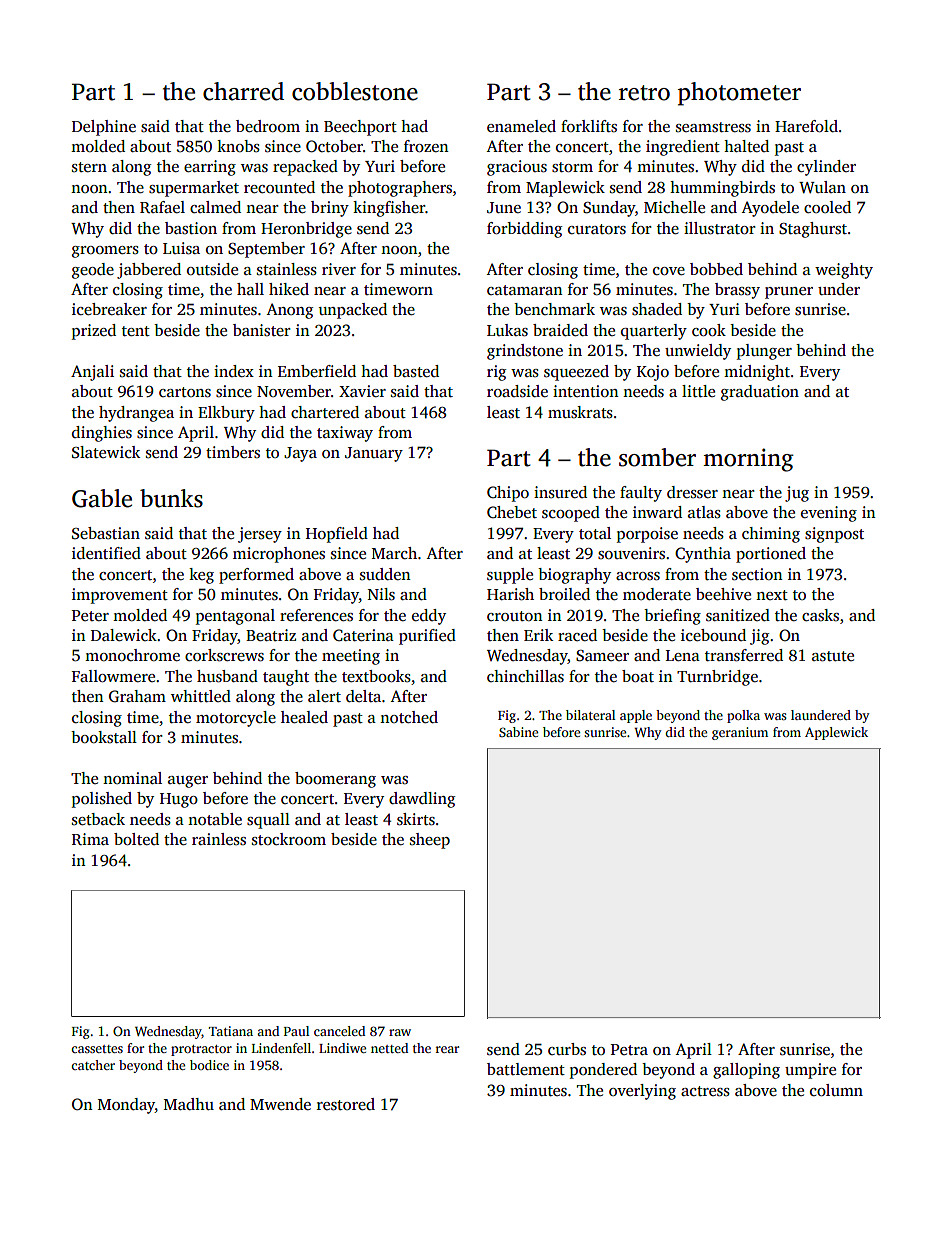  I want to click on rear, so click(447, 1049).
